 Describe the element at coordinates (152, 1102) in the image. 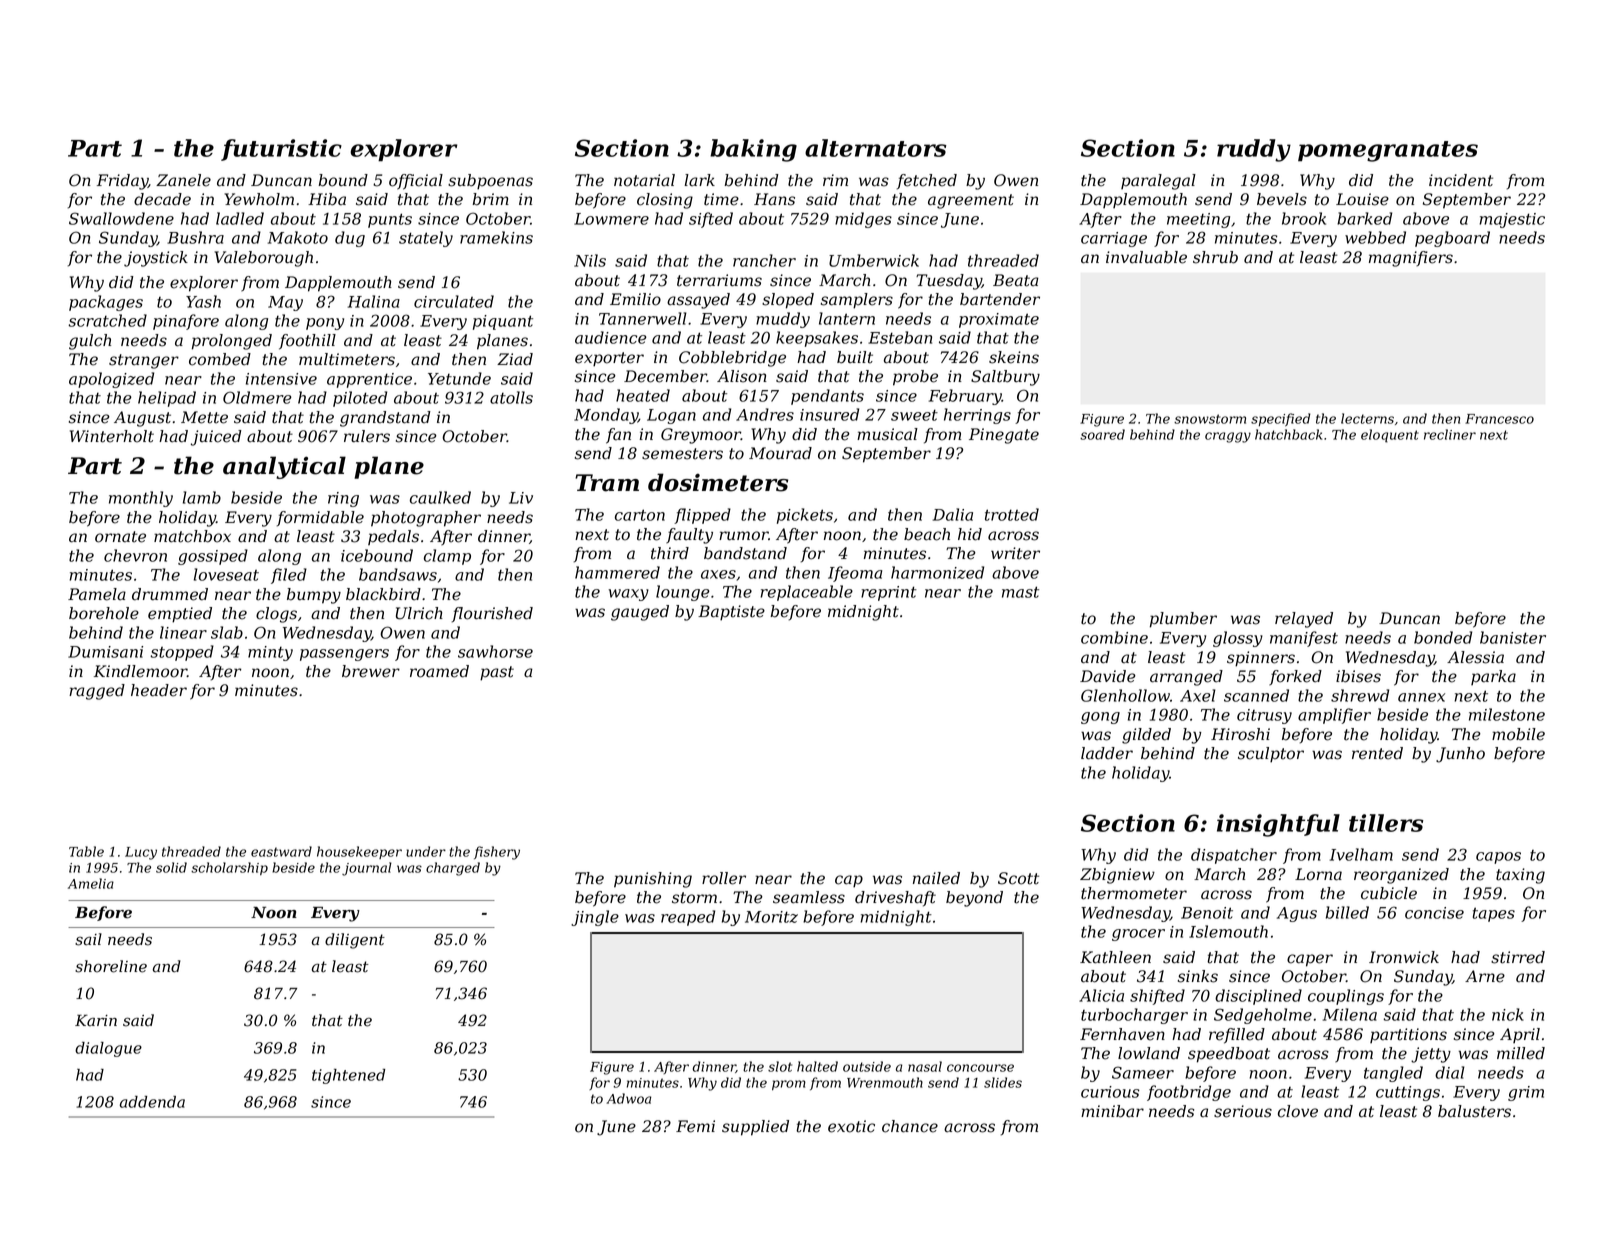

I see `addenda` at that location.
